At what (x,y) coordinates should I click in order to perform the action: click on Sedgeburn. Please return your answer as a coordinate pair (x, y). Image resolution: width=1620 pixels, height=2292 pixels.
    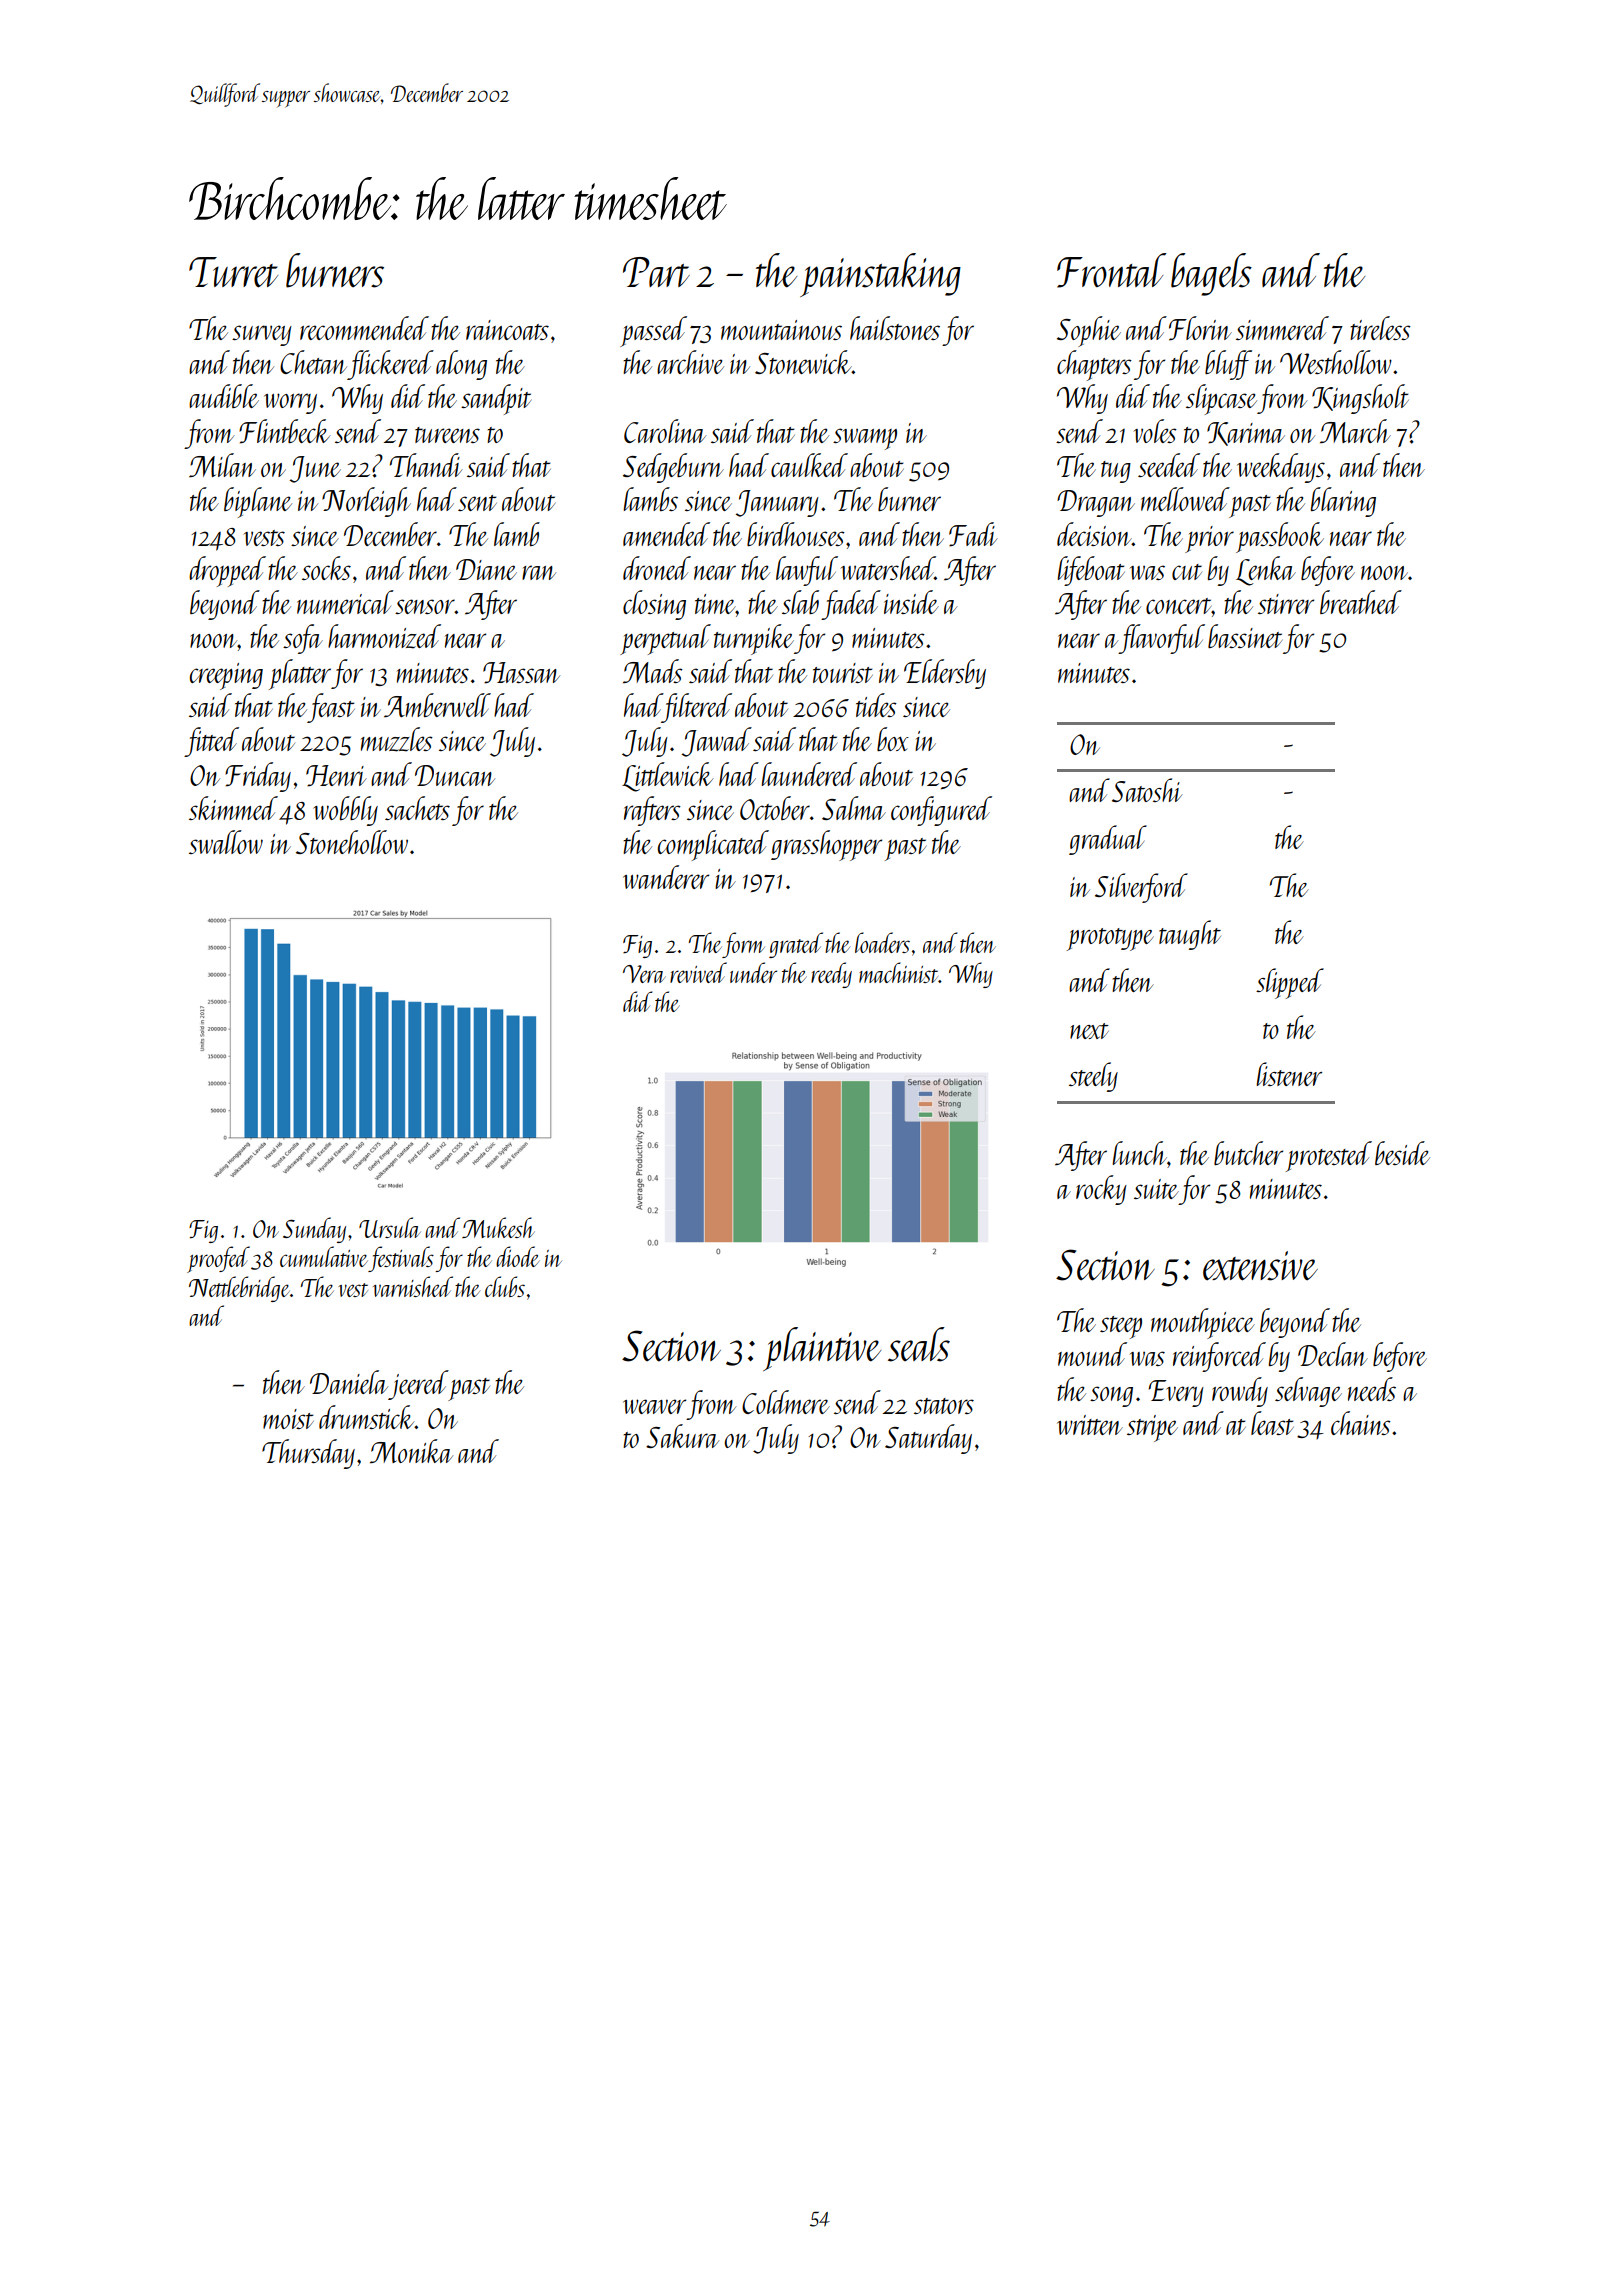
    Looking at the image, I should click on (673, 468).
